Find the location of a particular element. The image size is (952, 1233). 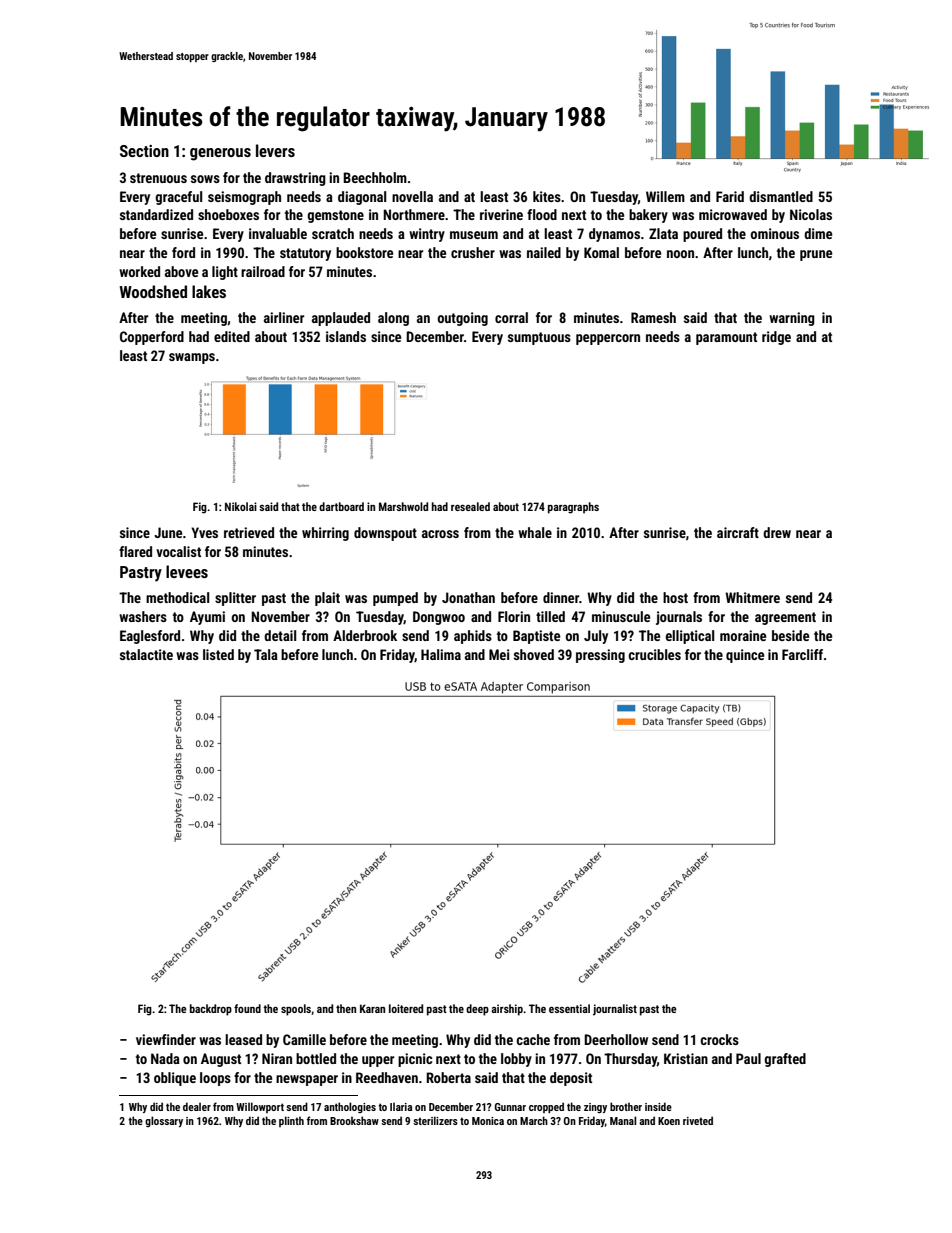

strenuous is located at coordinates (158, 178).
